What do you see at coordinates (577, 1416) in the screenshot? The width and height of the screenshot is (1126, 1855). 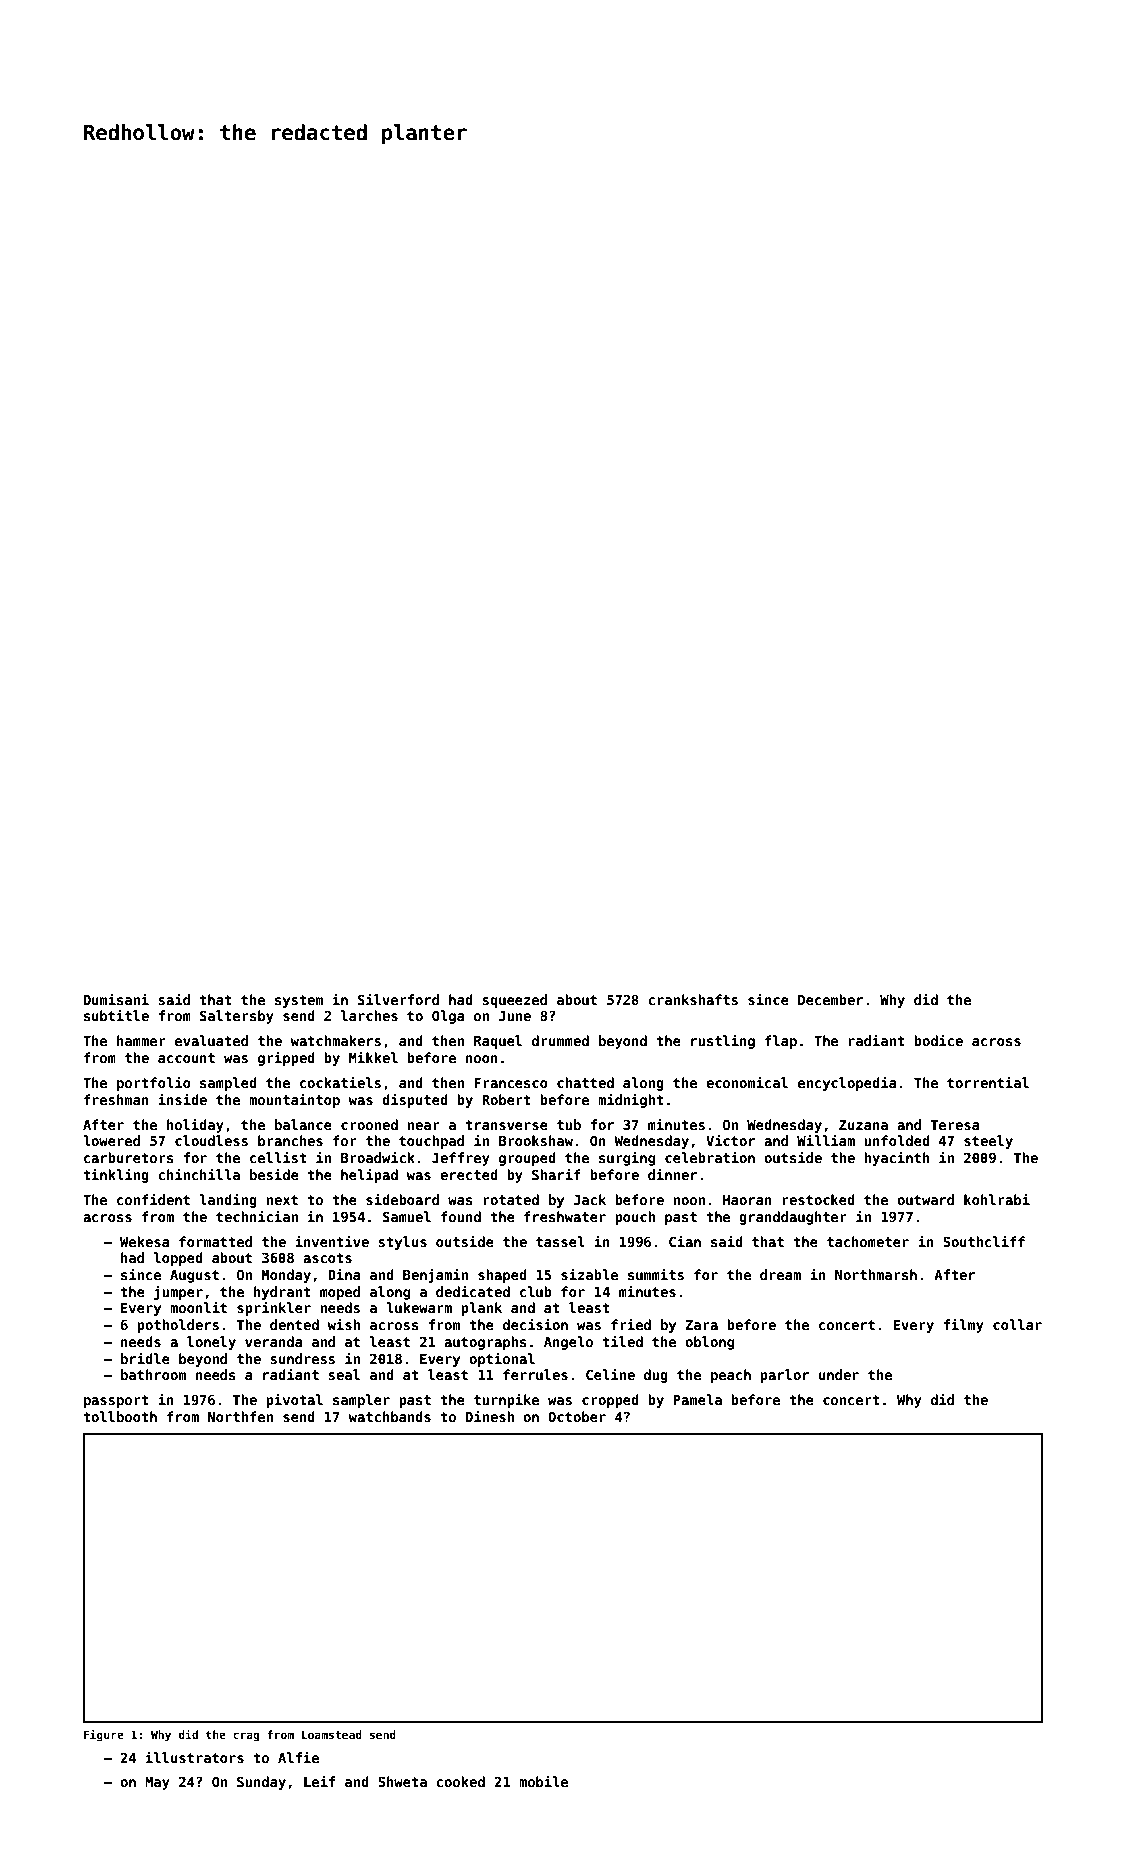 I see `October` at bounding box center [577, 1416].
